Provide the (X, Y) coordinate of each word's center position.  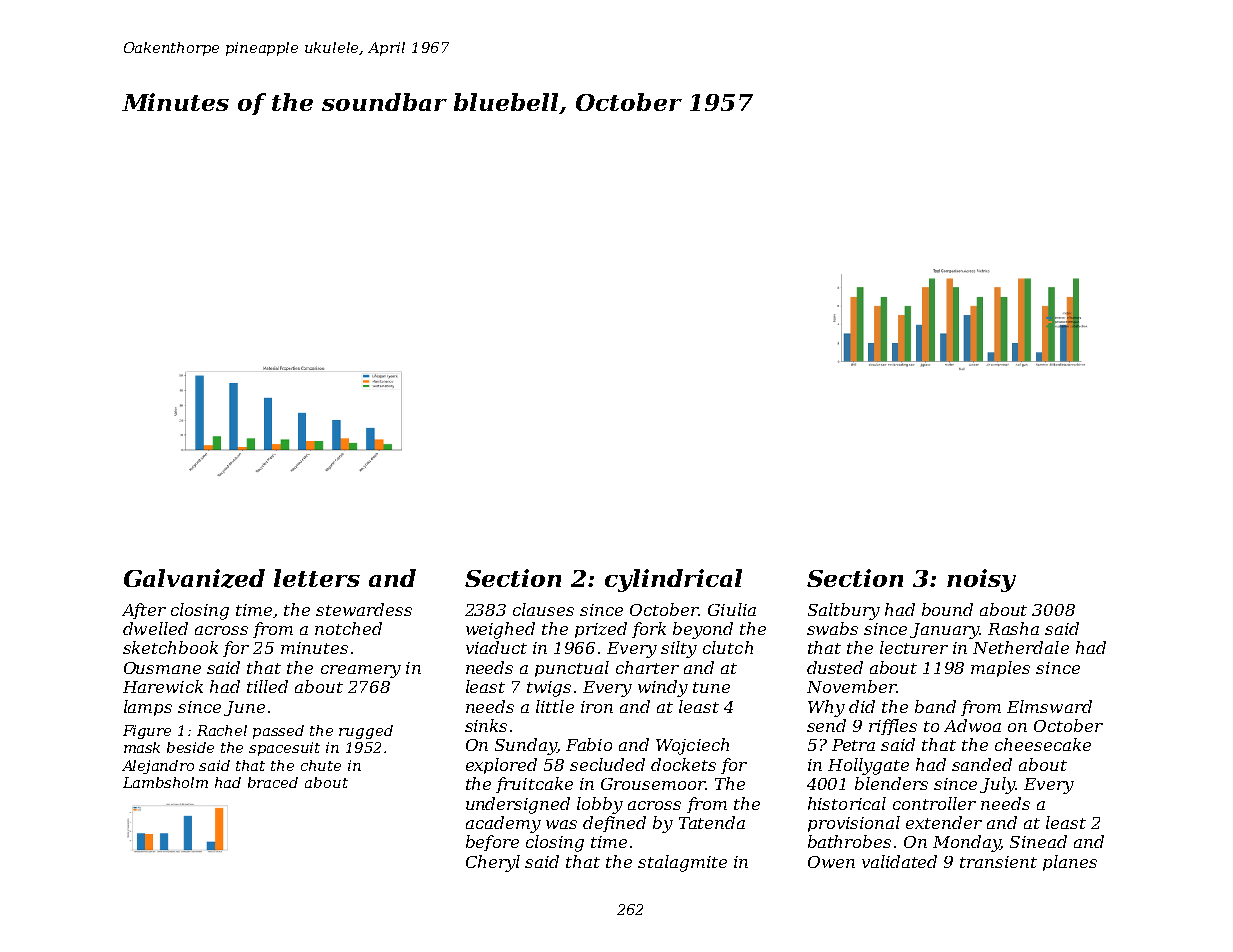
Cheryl (493, 863)
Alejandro (158, 767)
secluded (607, 764)
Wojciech (692, 746)
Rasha (1013, 628)
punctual (572, 669)
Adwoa (972, 725)
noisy (981, 580)
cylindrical (673, 580)
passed (278, 732)
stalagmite (682, 863)
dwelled (155, 628)
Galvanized (194, 578)
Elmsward (1049, 706)
